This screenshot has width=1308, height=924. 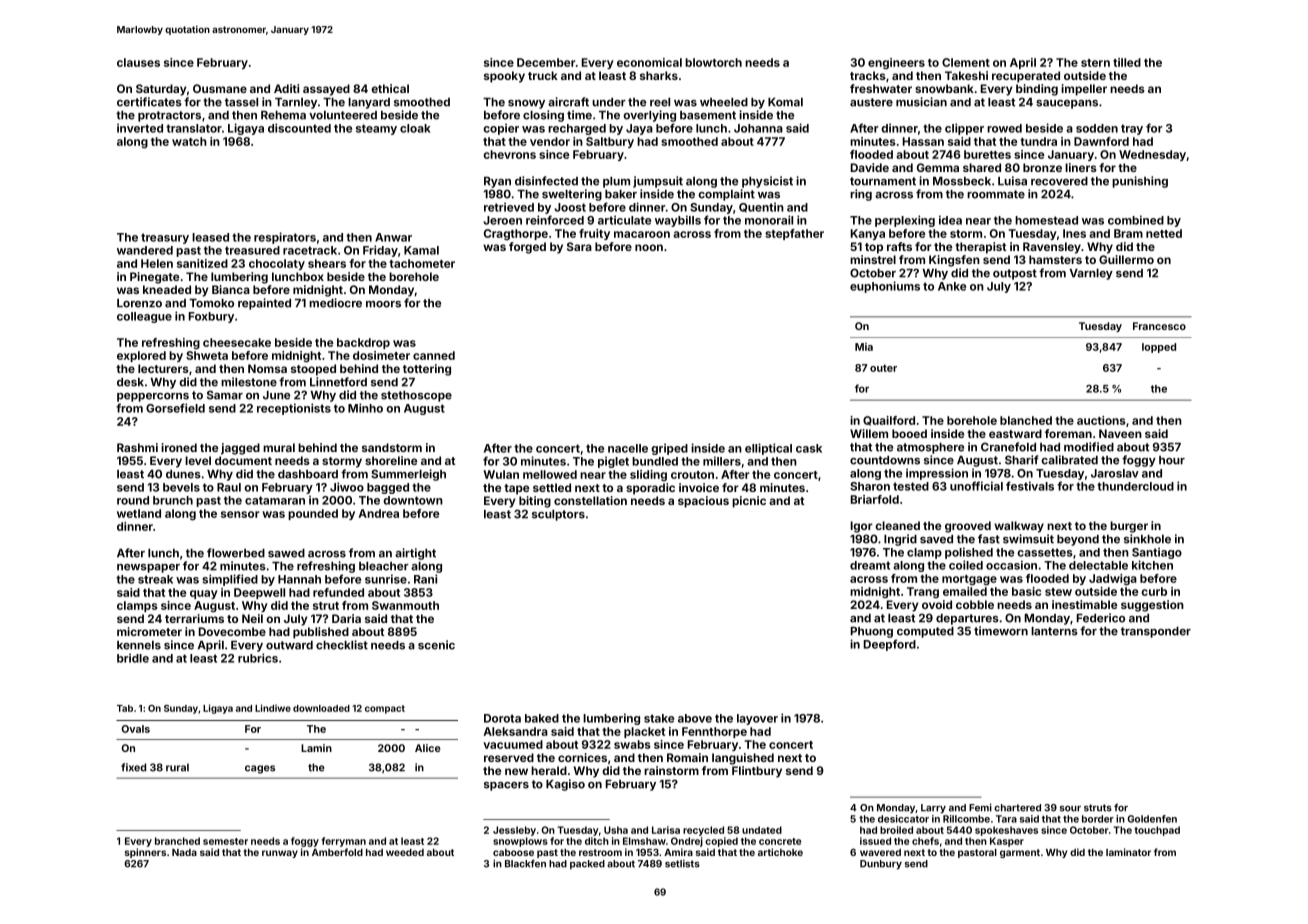 What do you see at coordinates (1070, 809) in the screenshot?
I see `sour` at bounding box center [1070, 809].
